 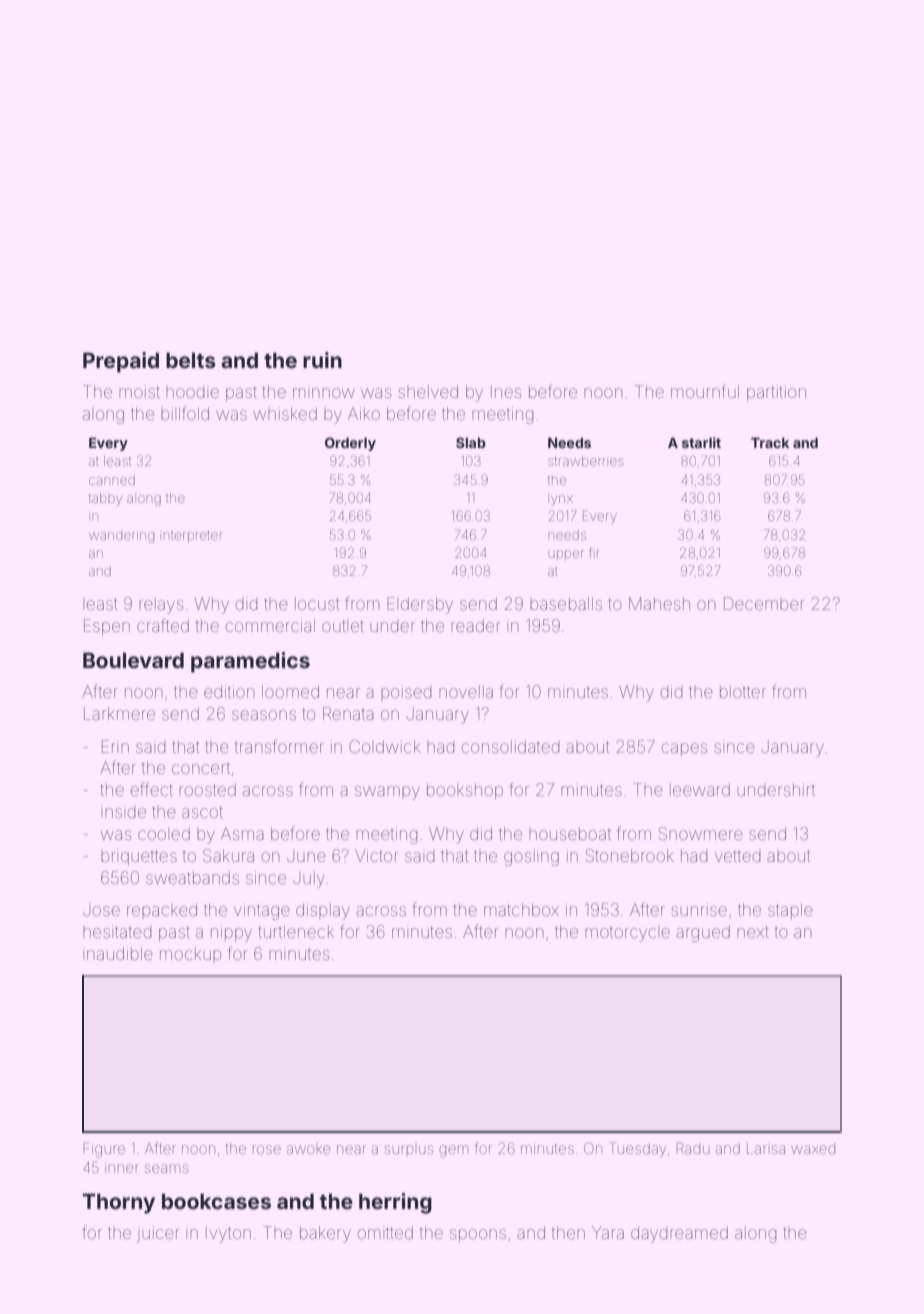 What do you see at coordinates (121, 362) in the screenshot?
I see `Prepaid` at bounding box center [121, 362].
